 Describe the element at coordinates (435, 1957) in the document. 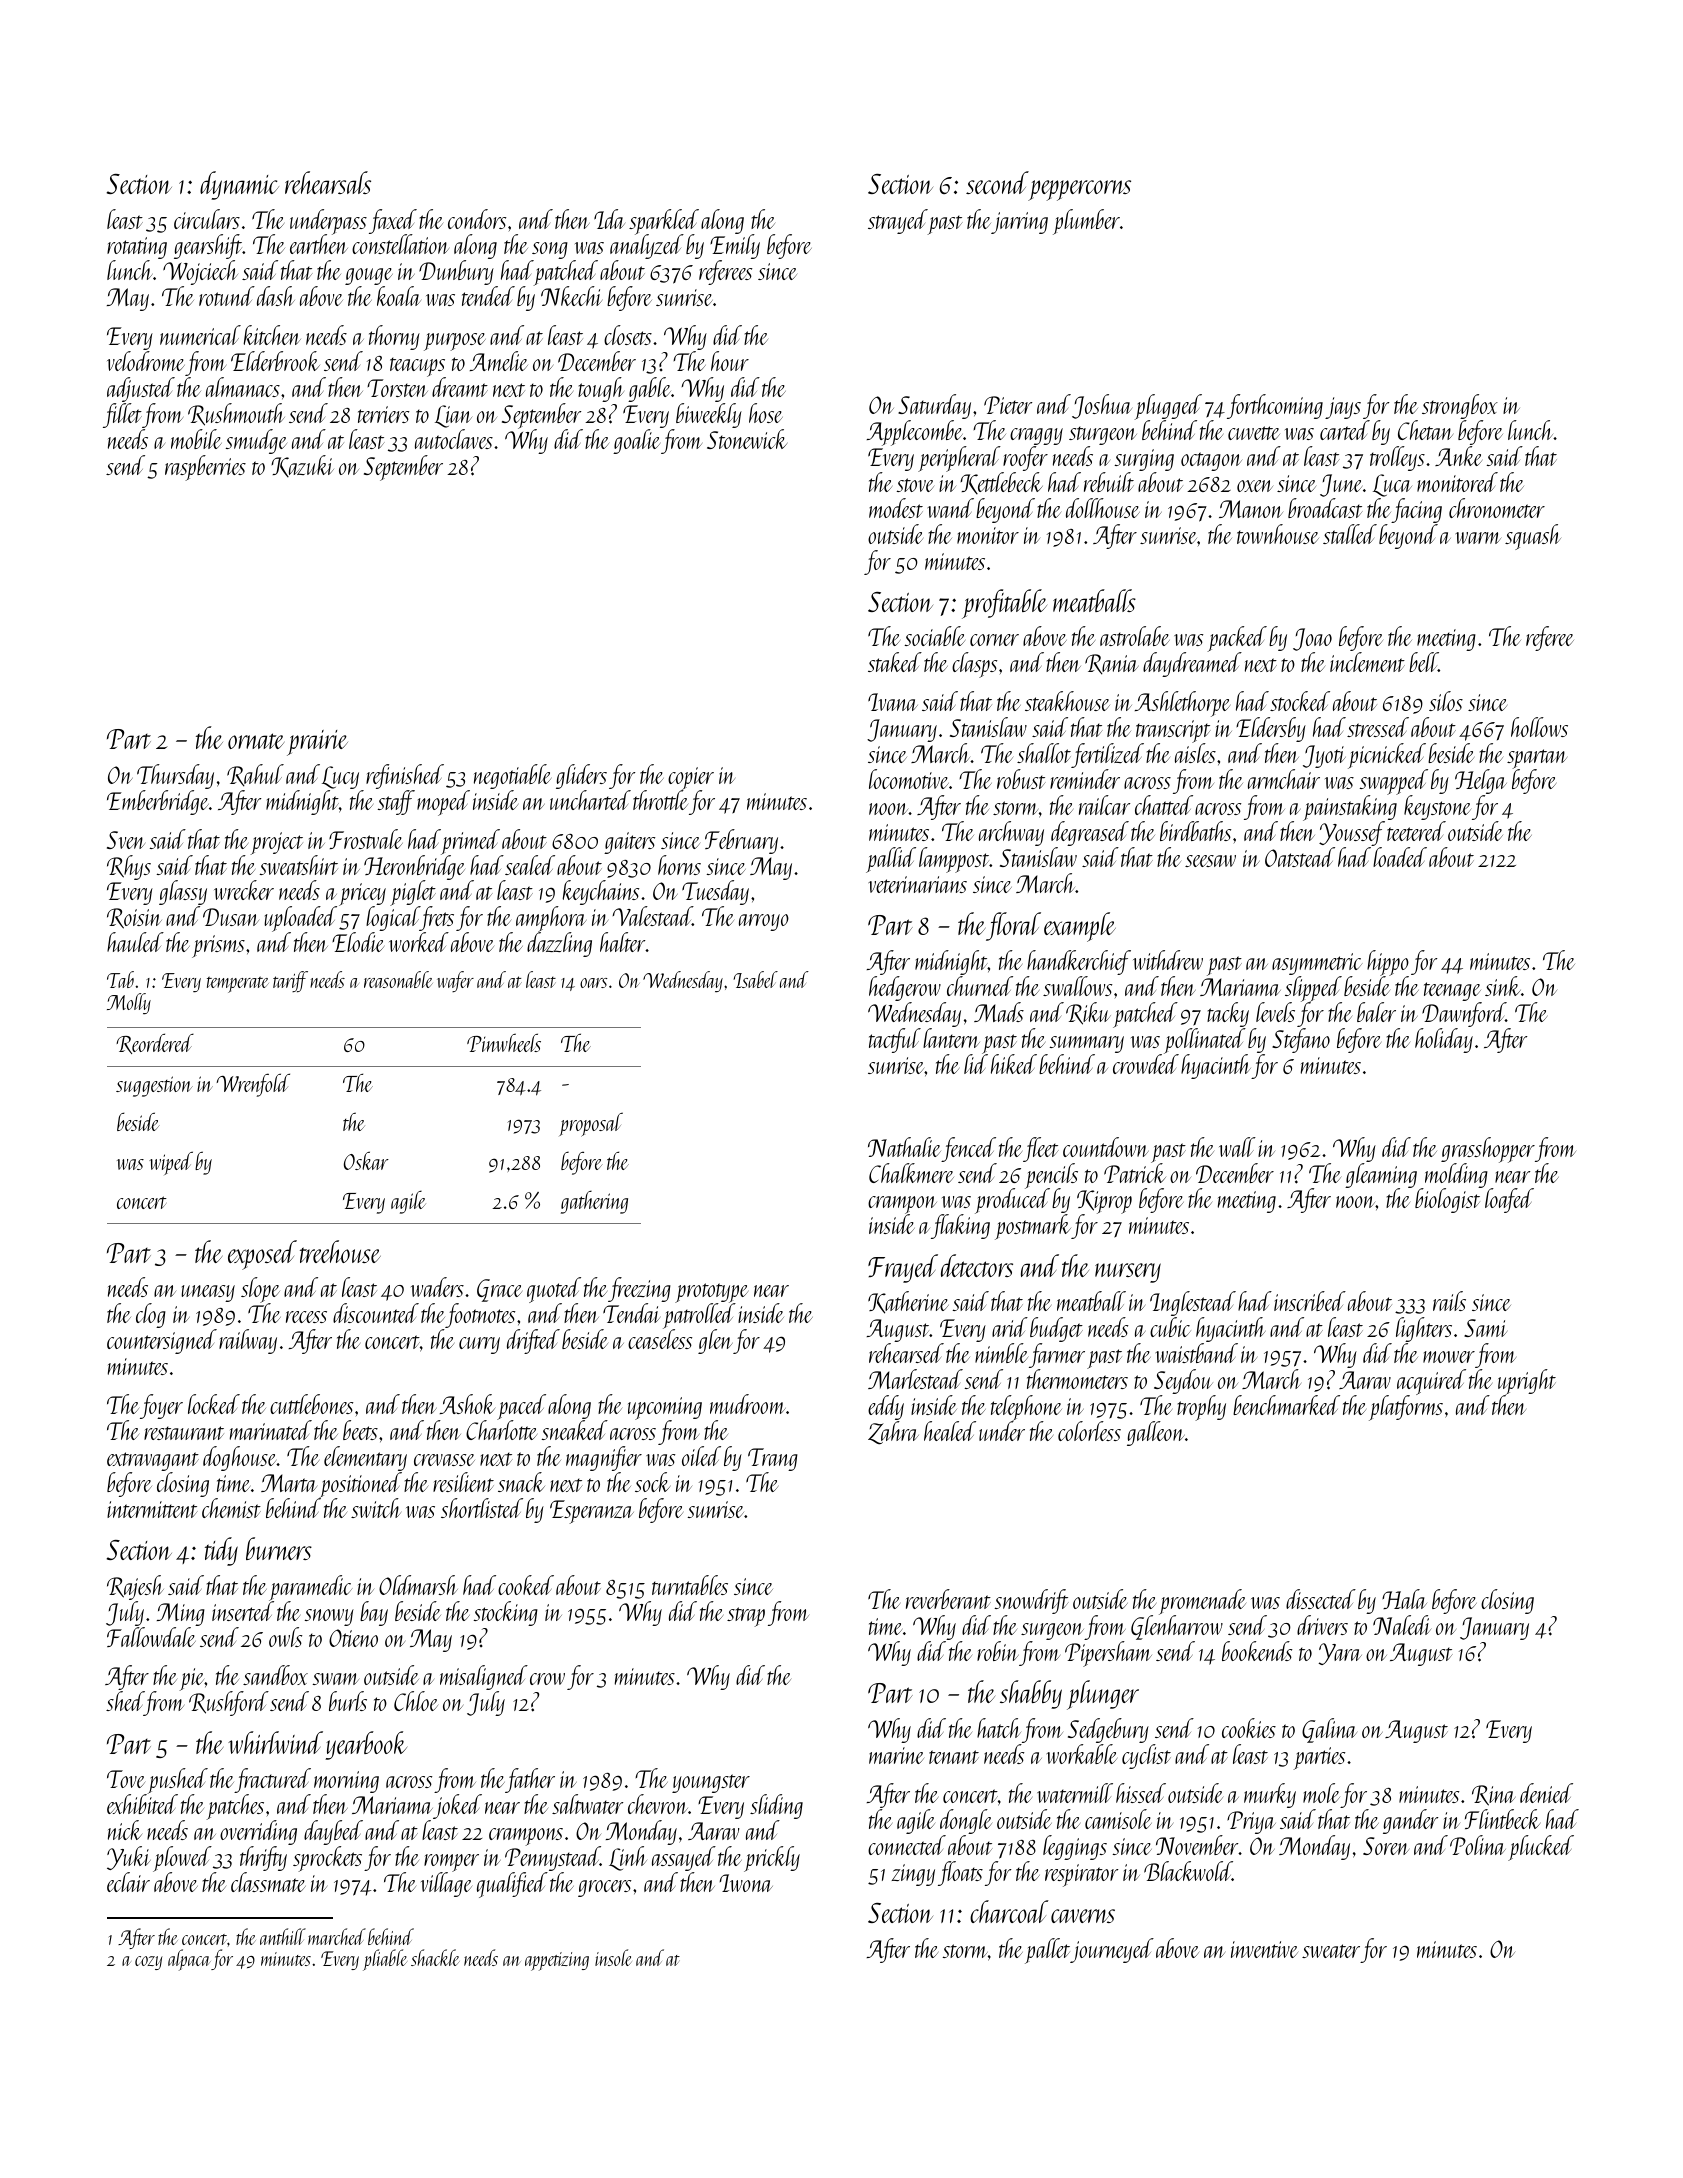

I see `shackle` at that location.
